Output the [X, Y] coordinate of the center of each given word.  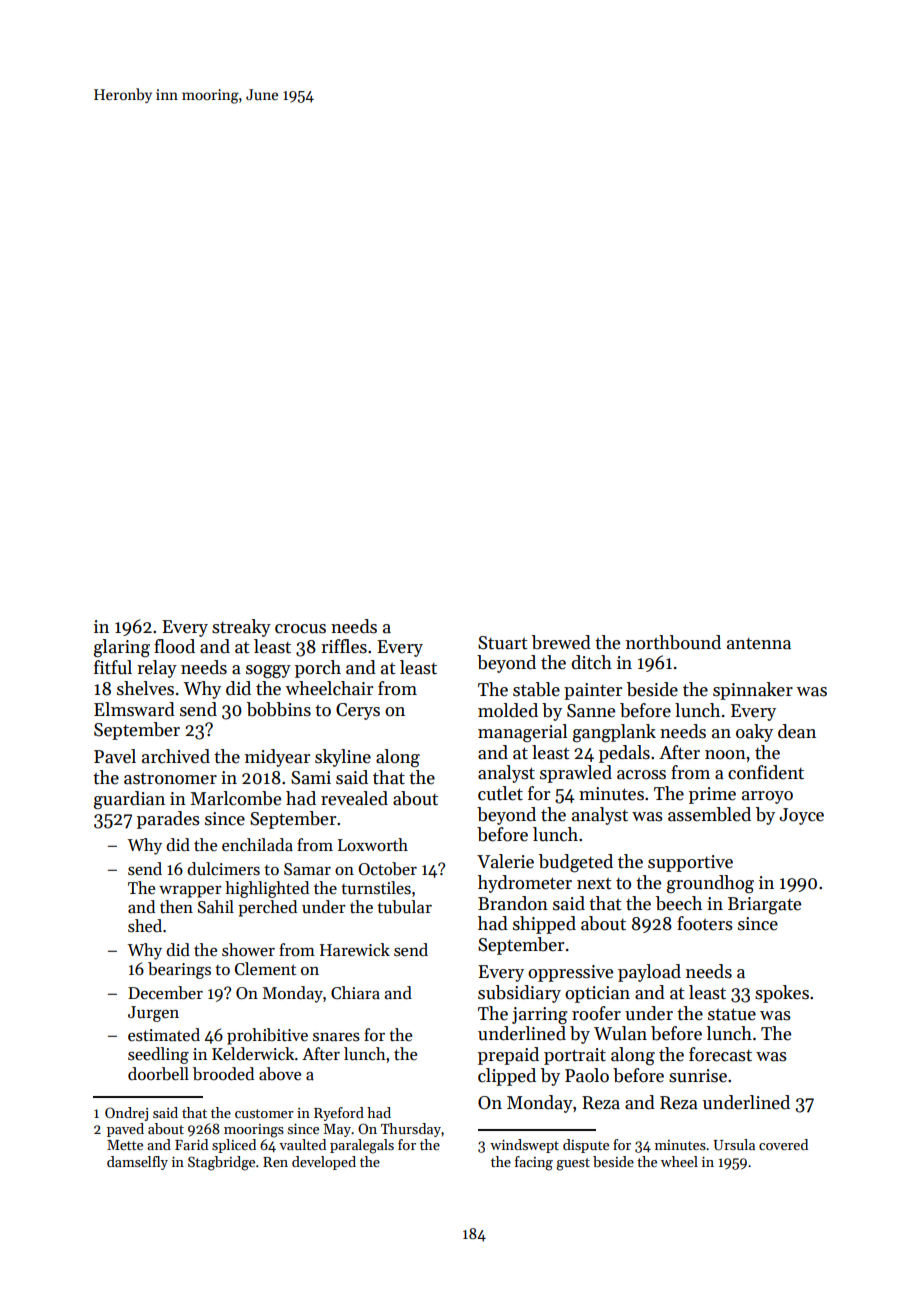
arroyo [767, 797]
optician [597, 994]
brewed [561, 642]
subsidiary [519, 994]
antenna [759, 644]
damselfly [137, 1163]
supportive [690, 863]
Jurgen [153, 1014]
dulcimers [223, 869]
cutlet [500, 793]
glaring [122, 648]
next [594, 884]
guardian [129, 800]
